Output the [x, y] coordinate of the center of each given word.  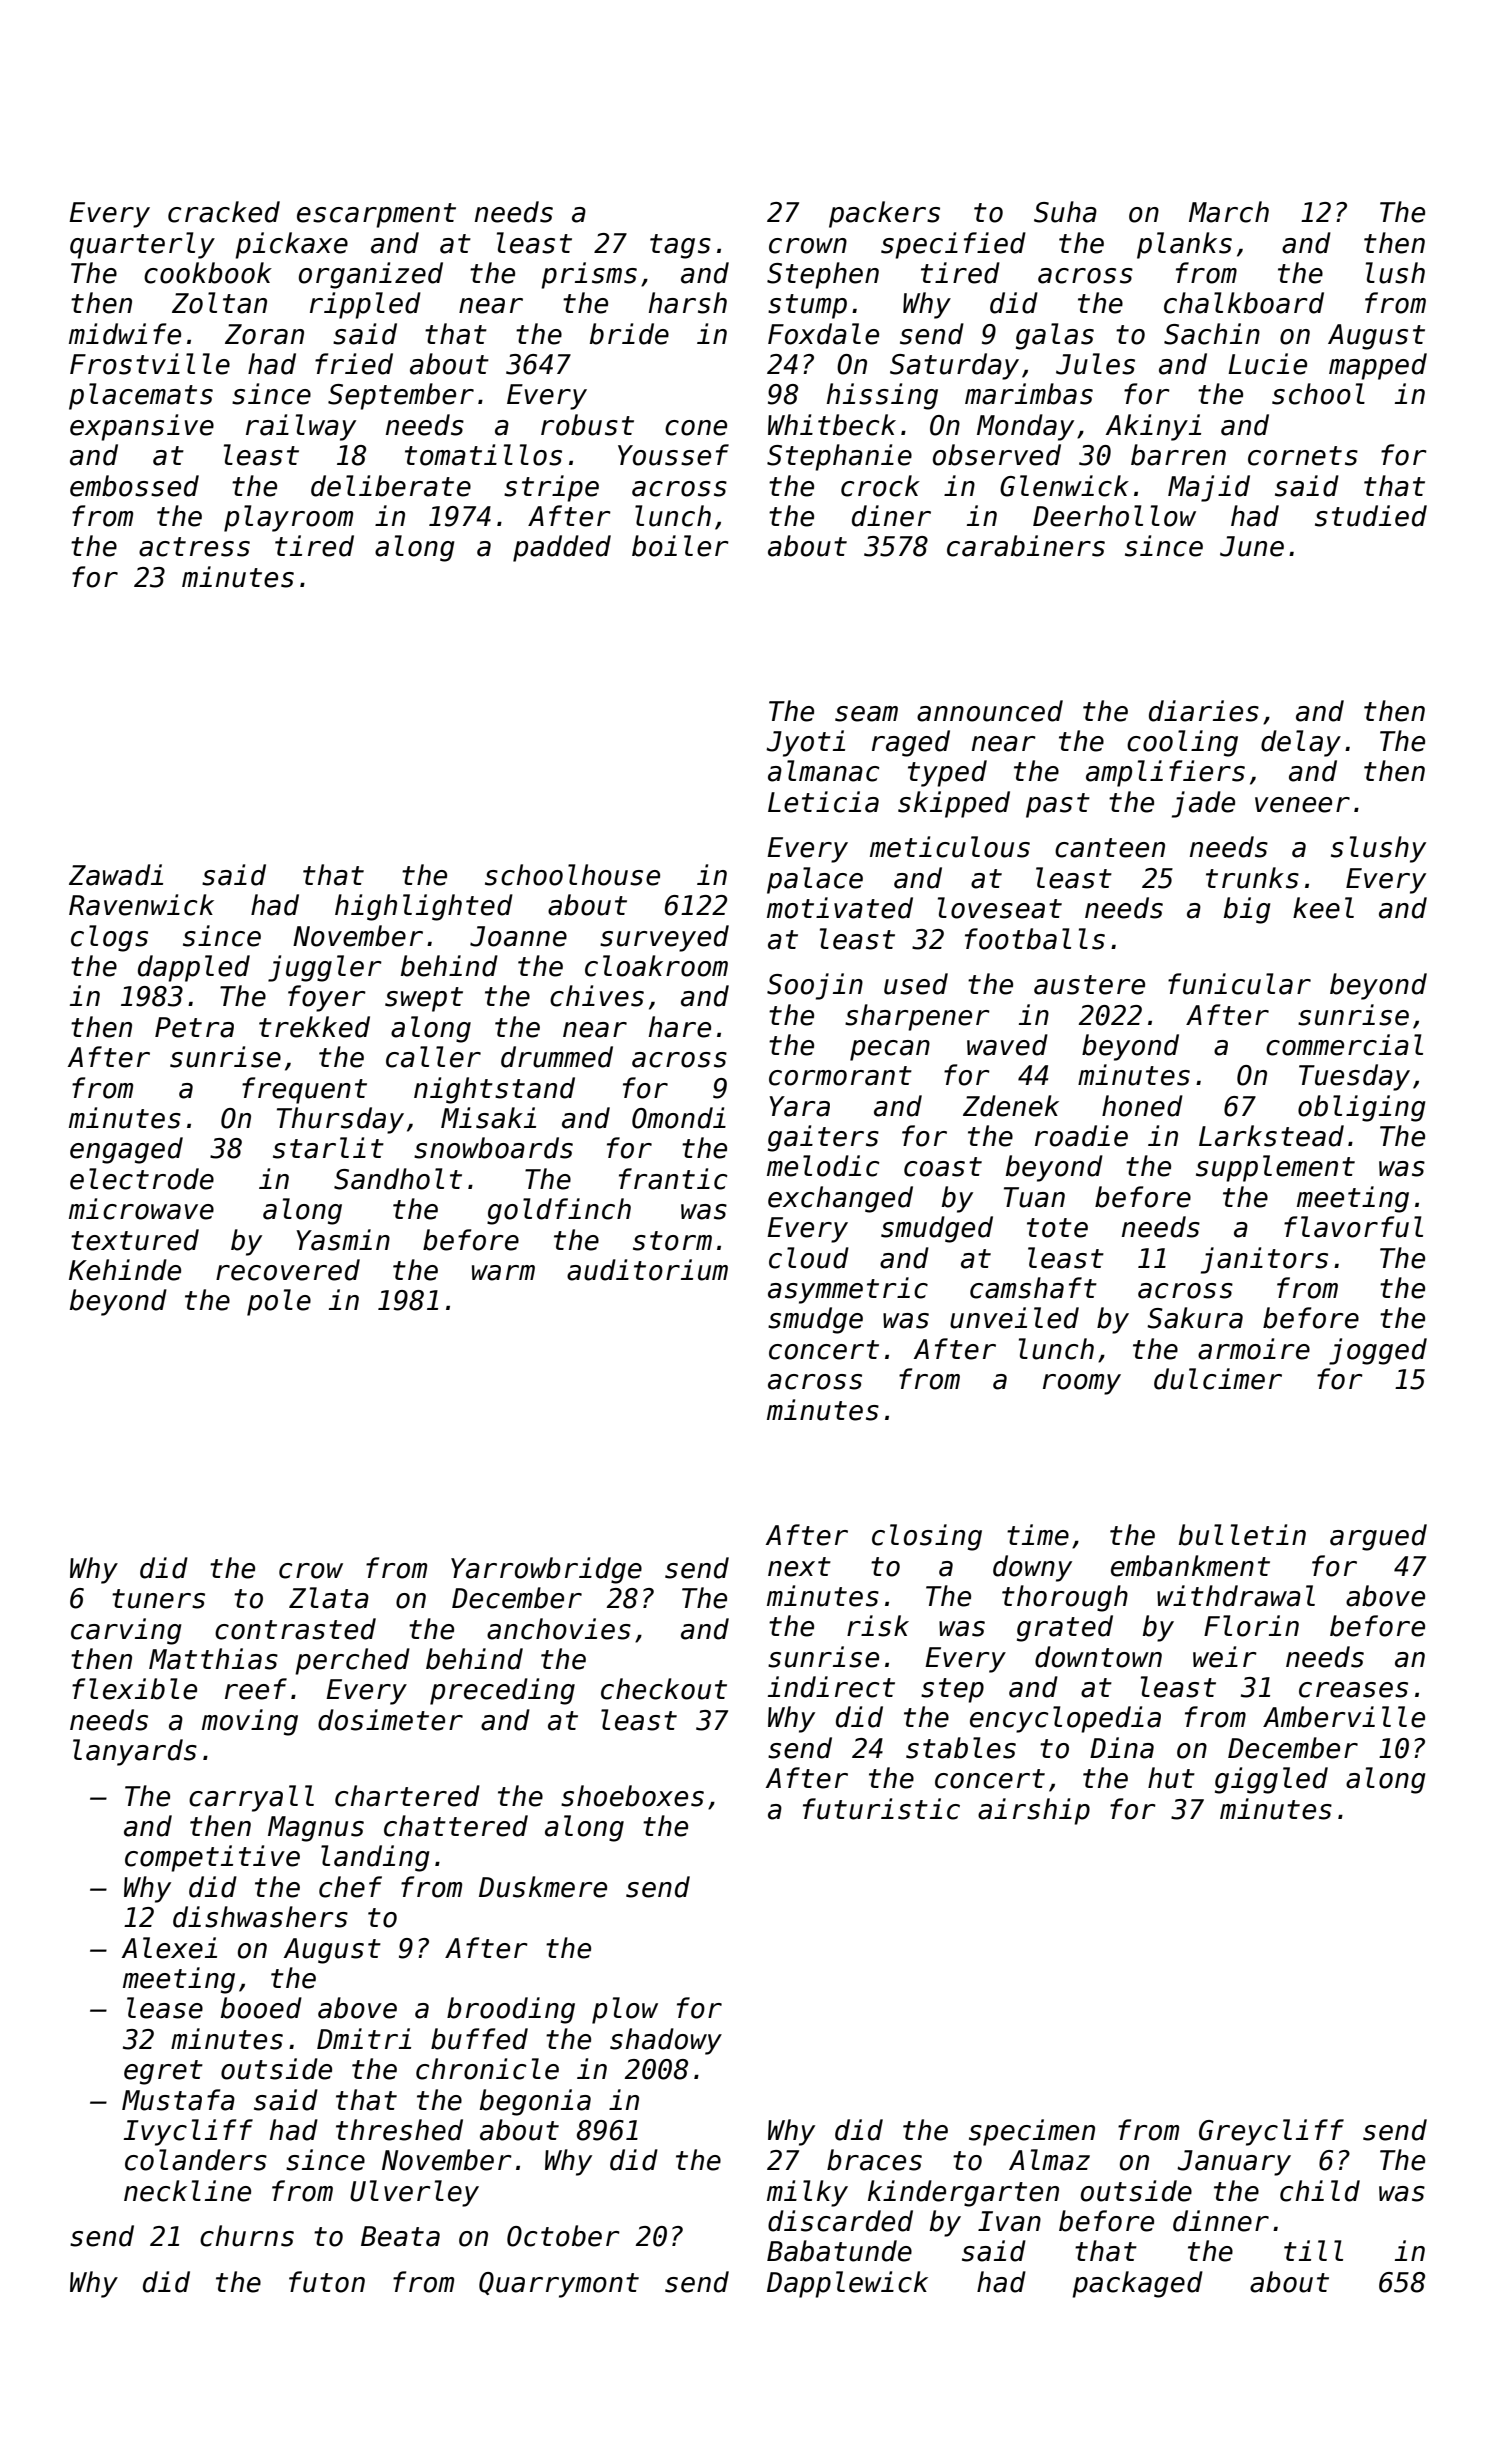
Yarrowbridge [546, 1570]
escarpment [376, 215]
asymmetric [848, 1290]
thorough [1065, 1598]
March [1229, 212]
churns [247, 2236]
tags [680, 246]
